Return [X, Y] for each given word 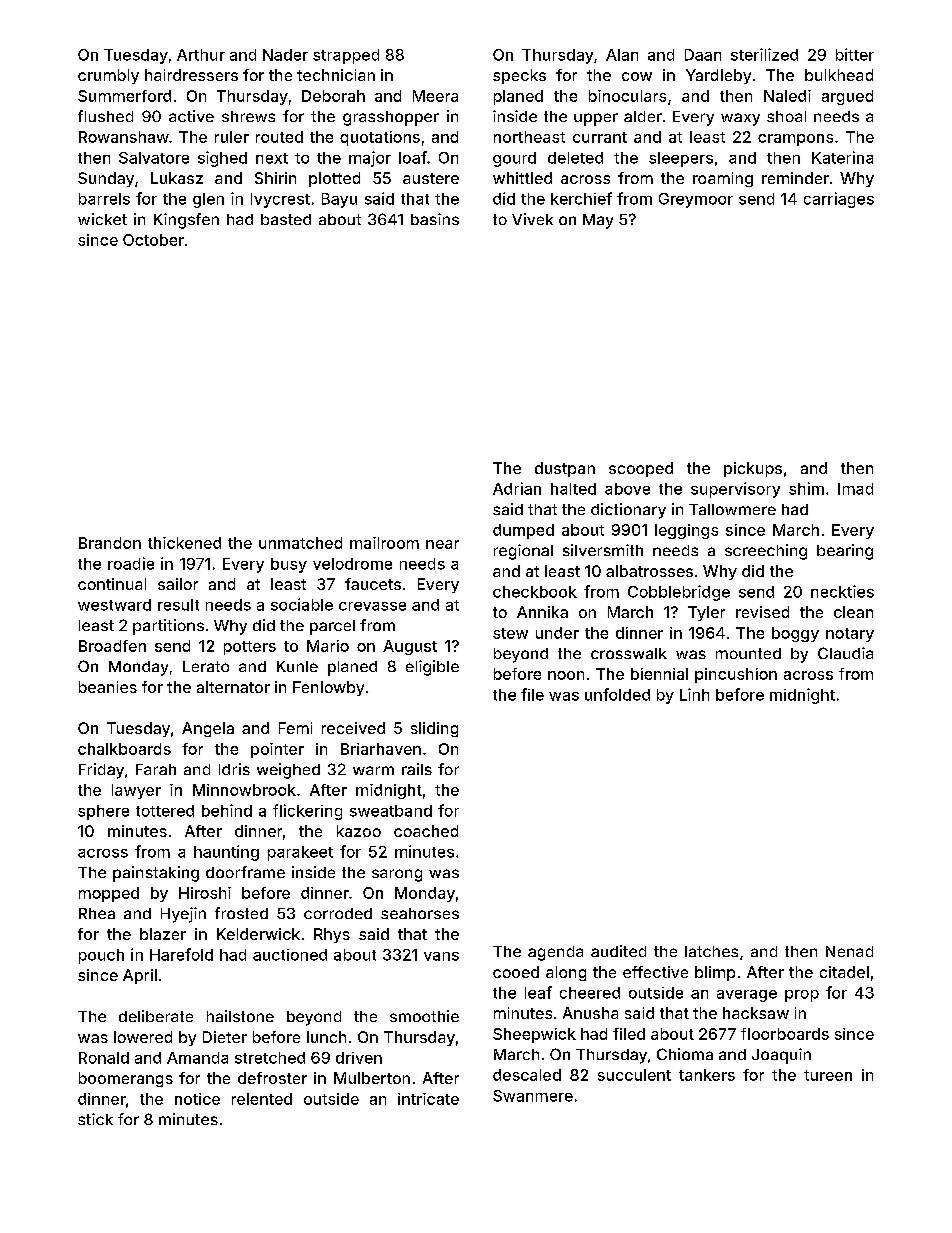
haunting [226, 853]
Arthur [201, 55]
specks [519, 76]
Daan [703, 55]
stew [510, 633]
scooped [641, 469]
